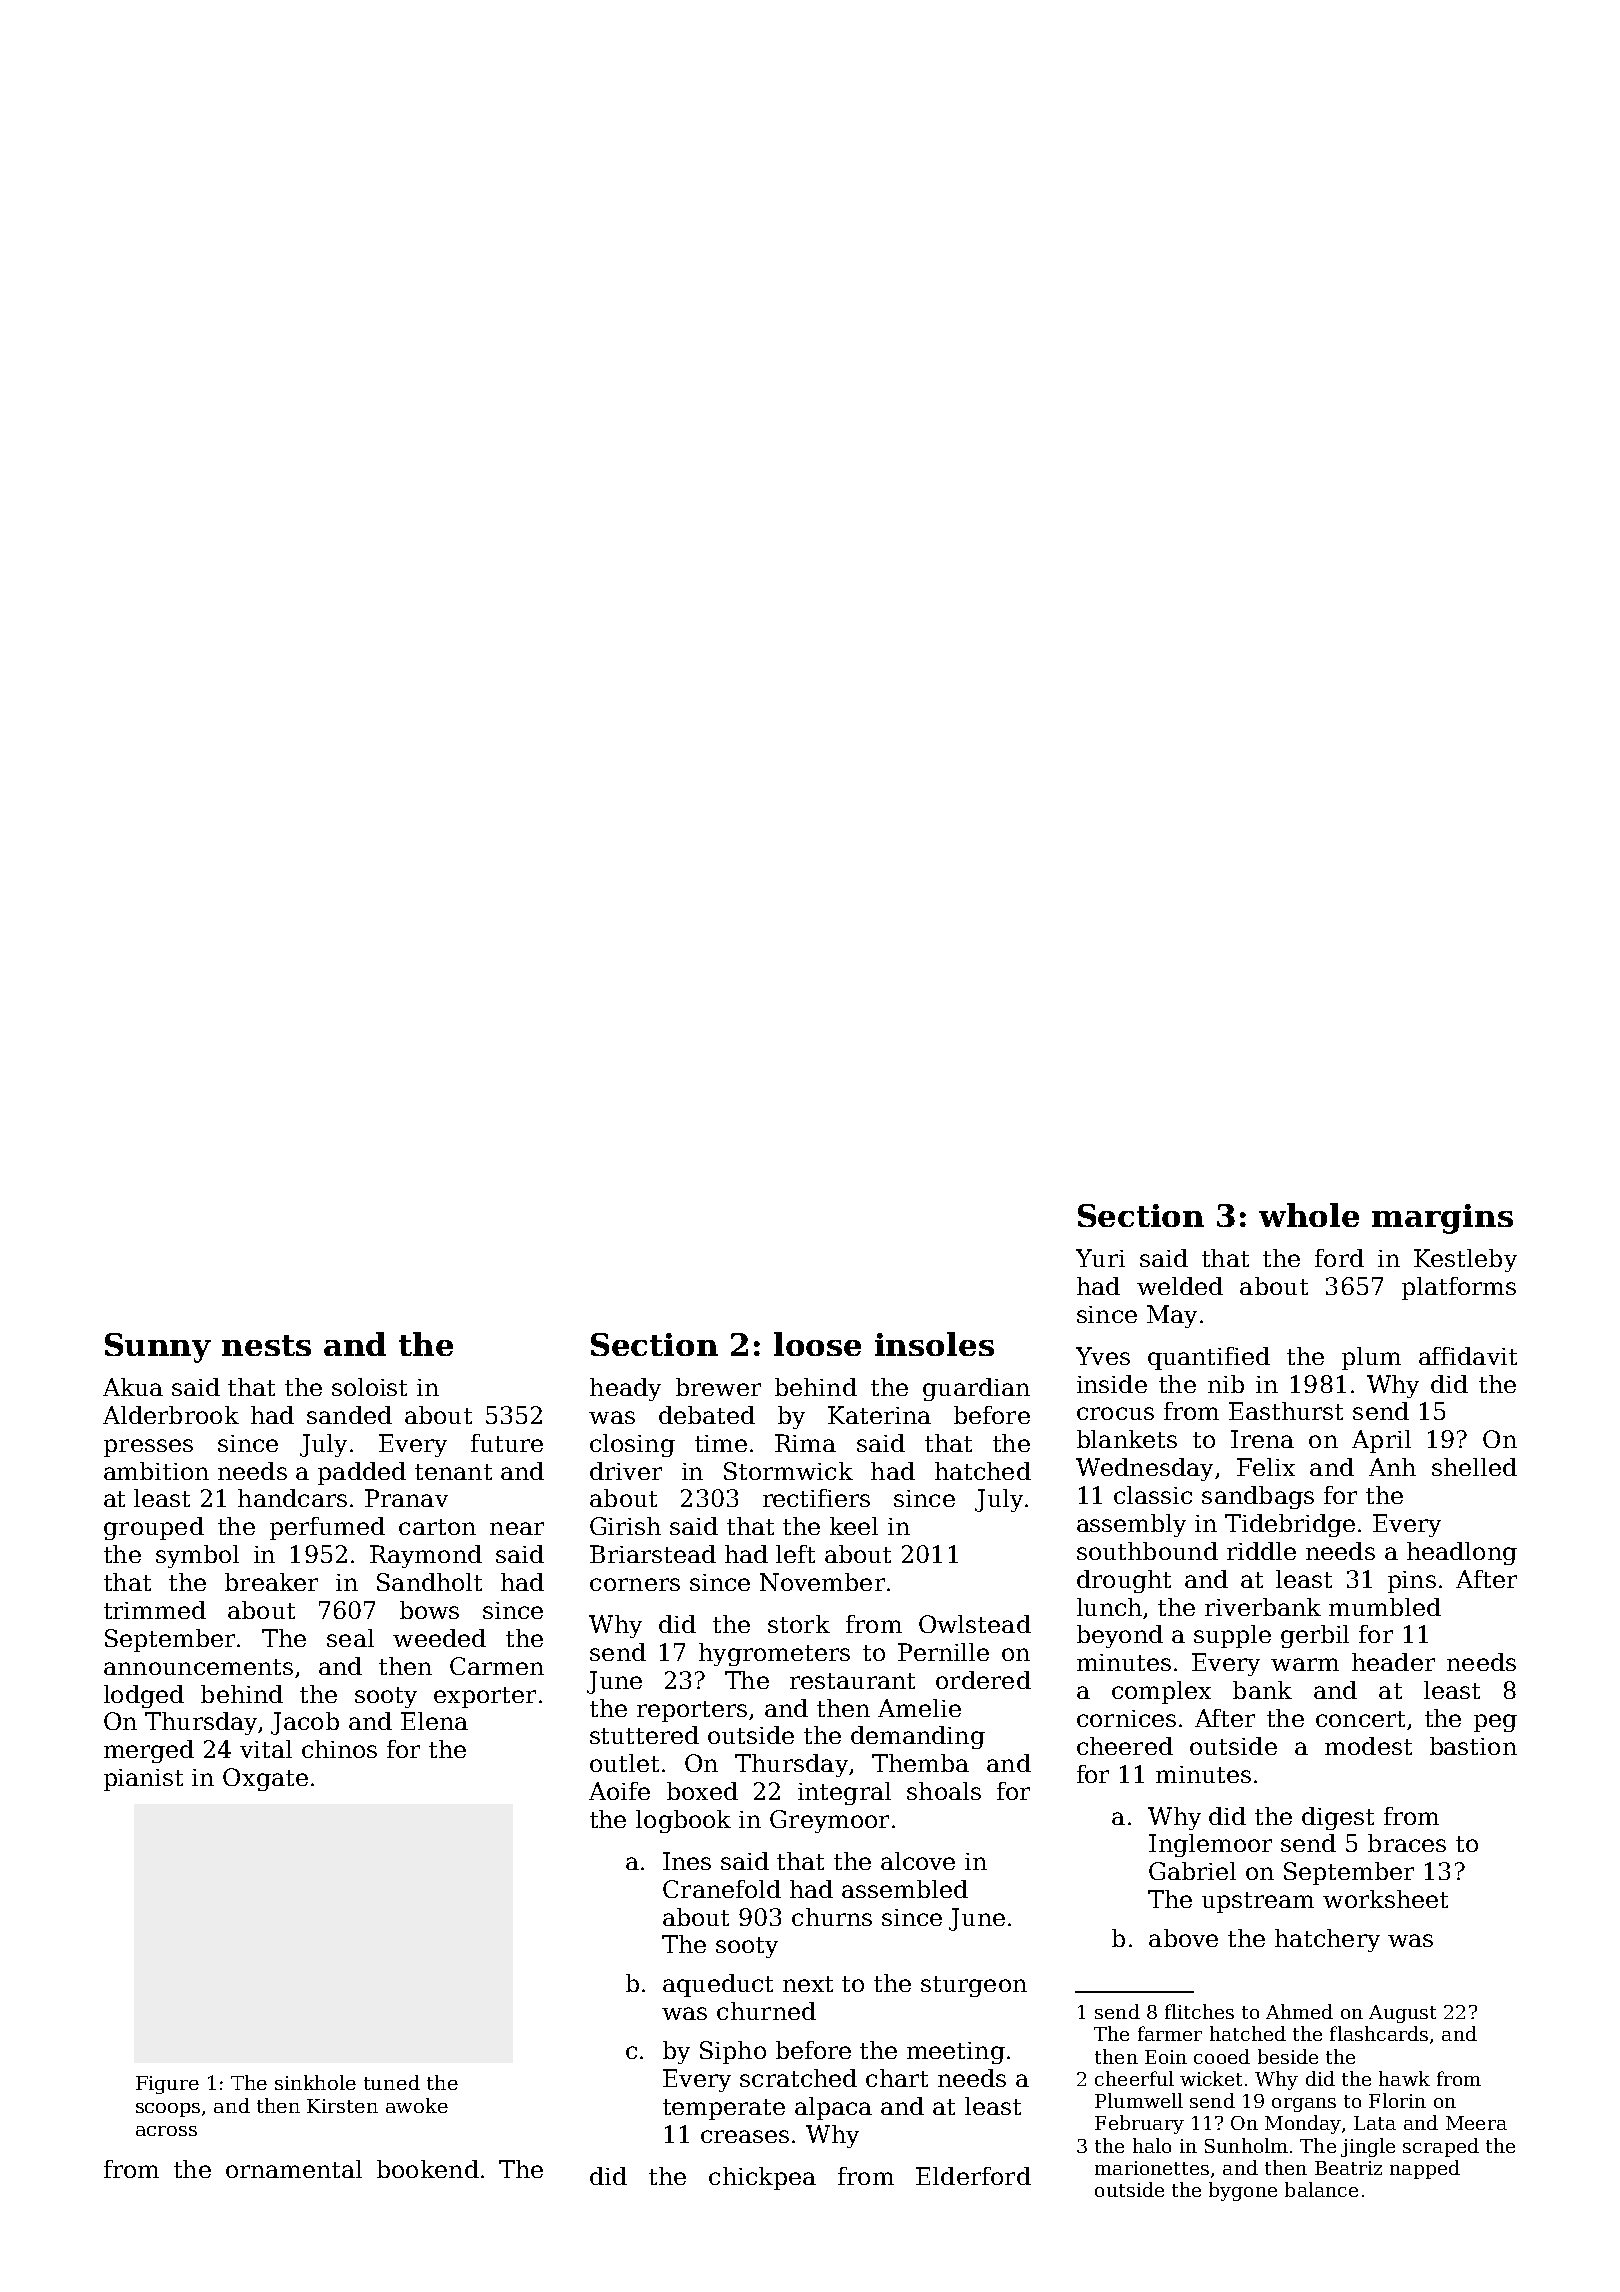 Image resolution: width=1620 pixels, height=2292 pixels. I want to click on chickpea, so click(762, 2178).
